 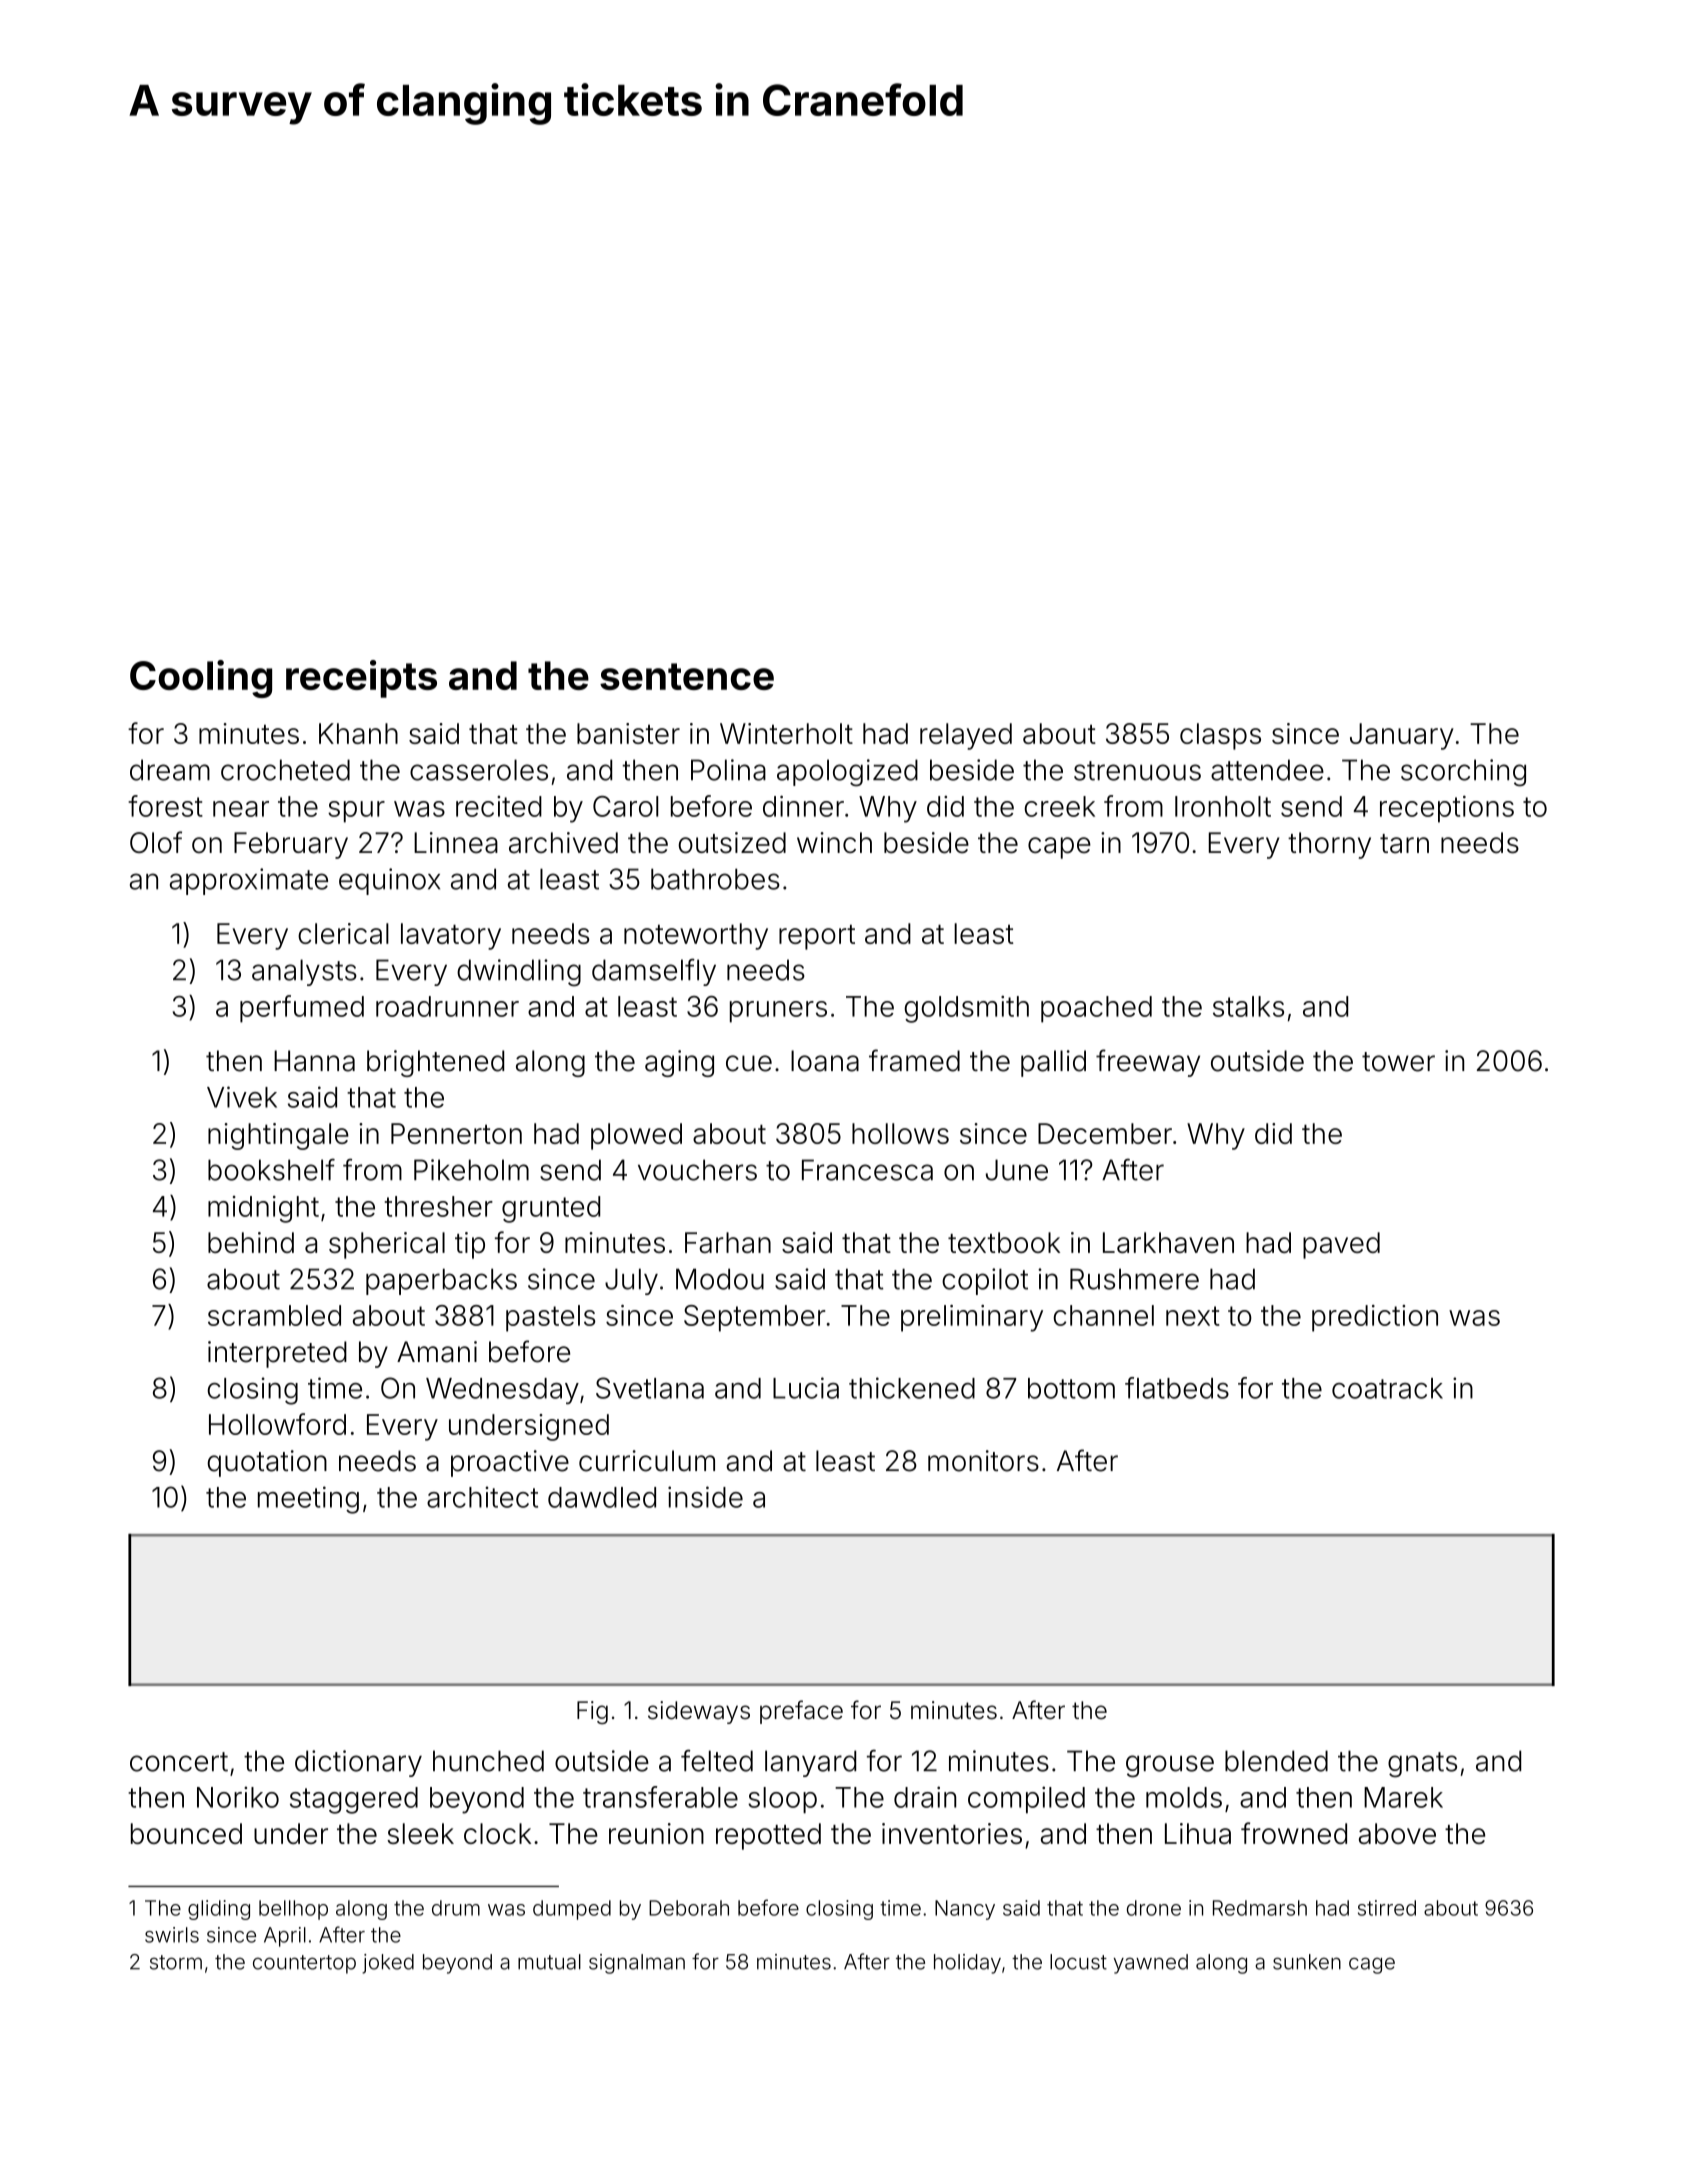 I want to click on copilot, so click(x=985, y=1281).
